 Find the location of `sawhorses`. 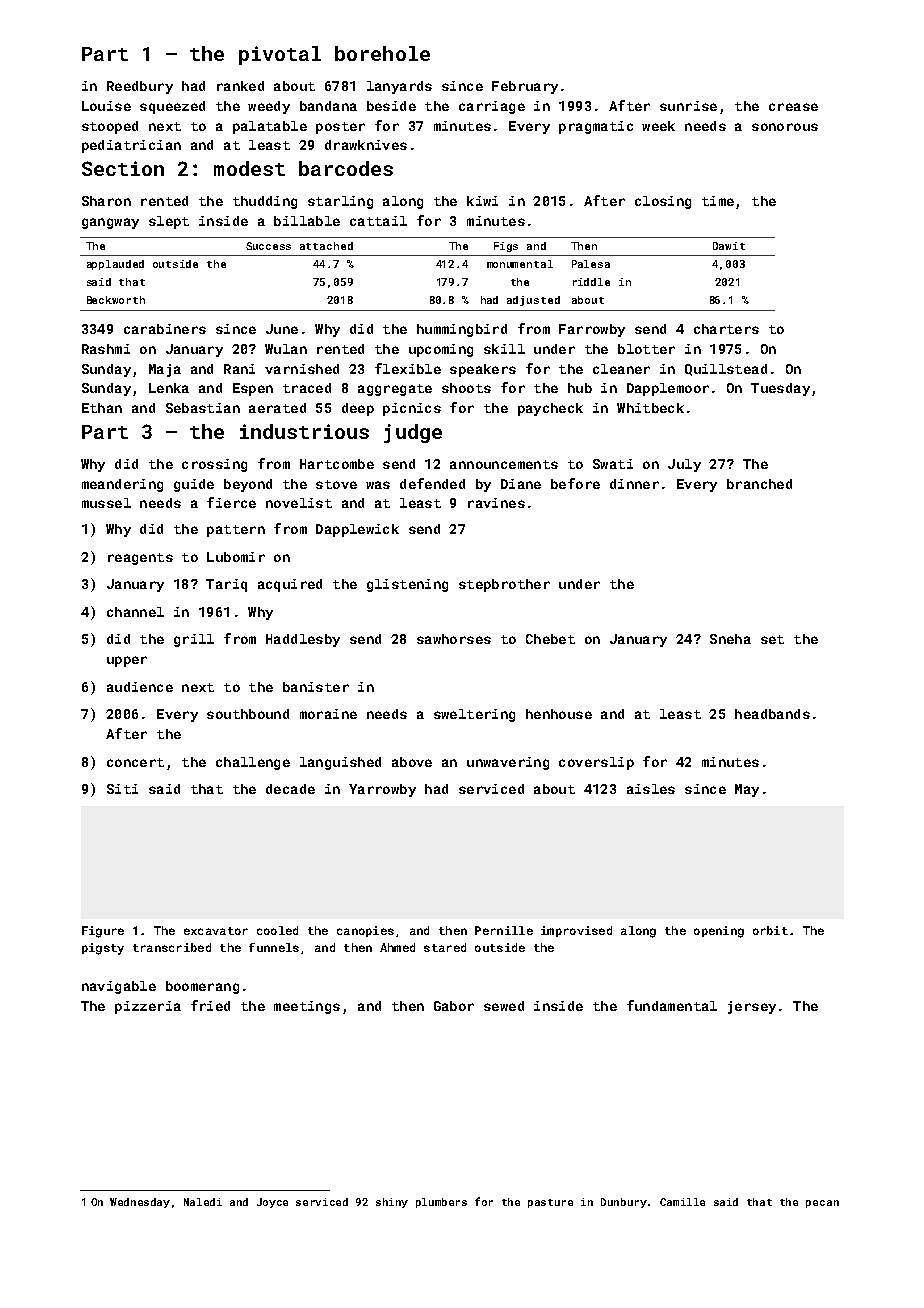

sawhorses is located at coordinates (454, 639).
